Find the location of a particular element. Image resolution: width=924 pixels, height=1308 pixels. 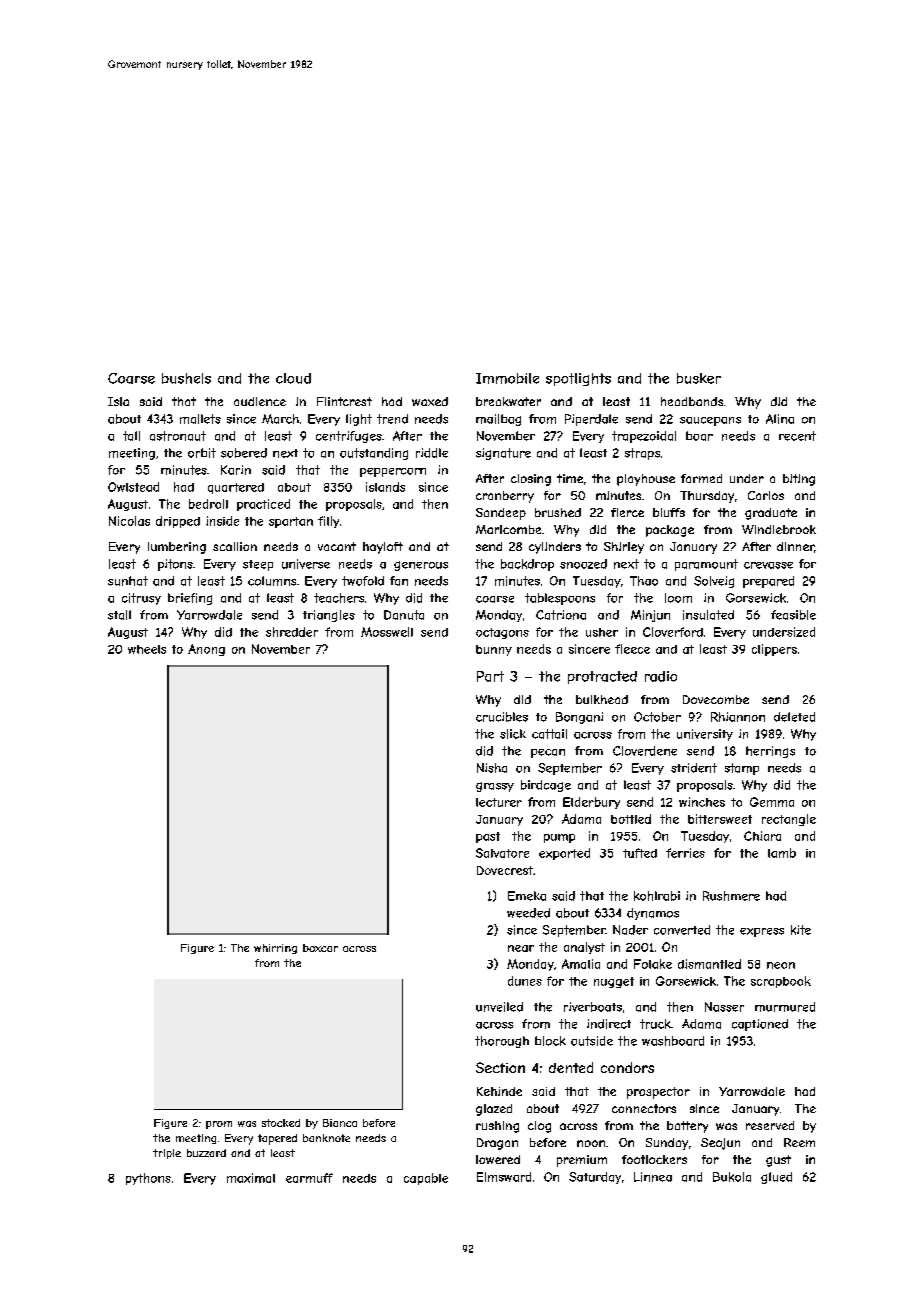

earmuff is located at coordinates (309, 1178).
